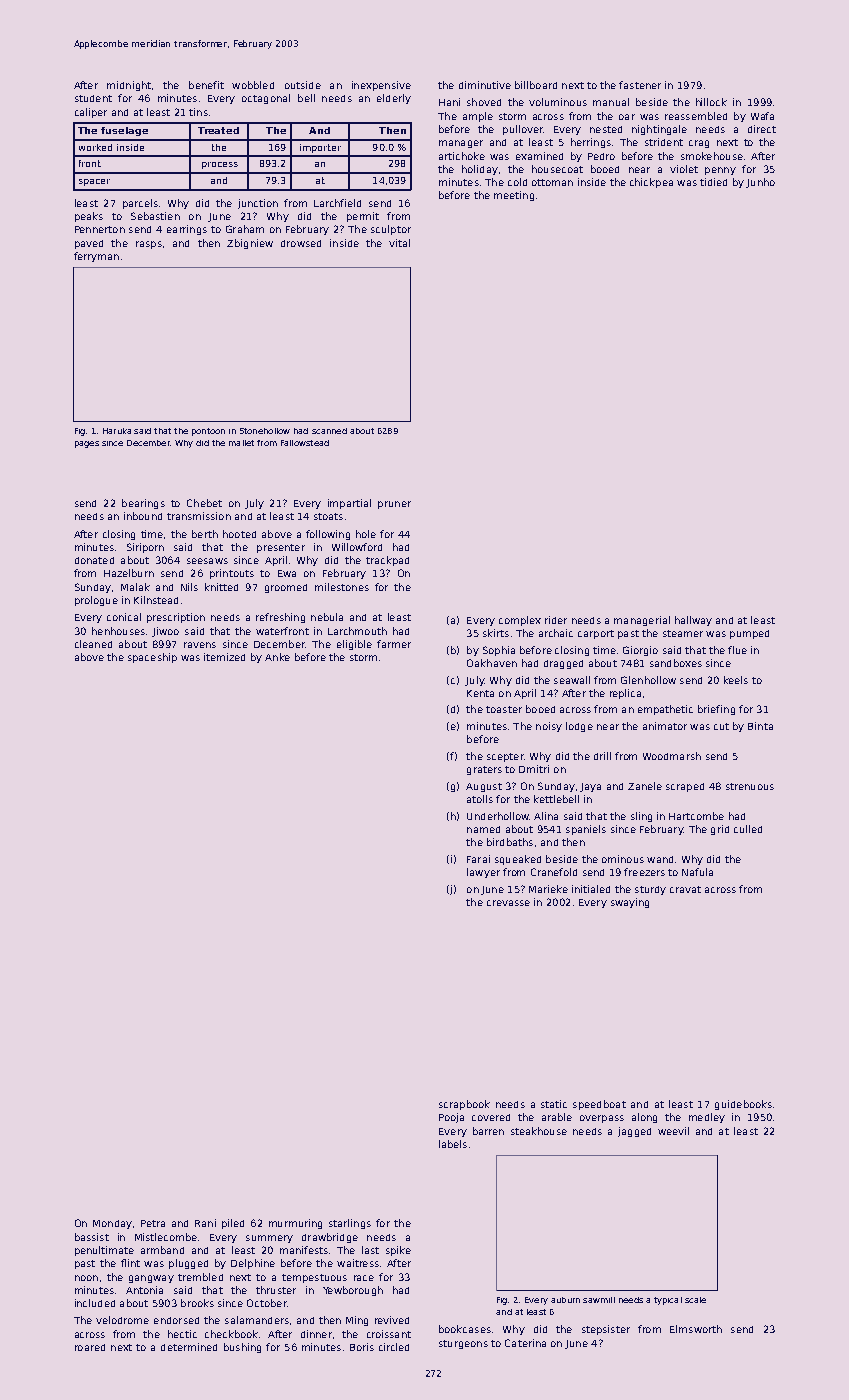 The image size is (849, 1400). I want to click on spaceship, so click(152, 658).
